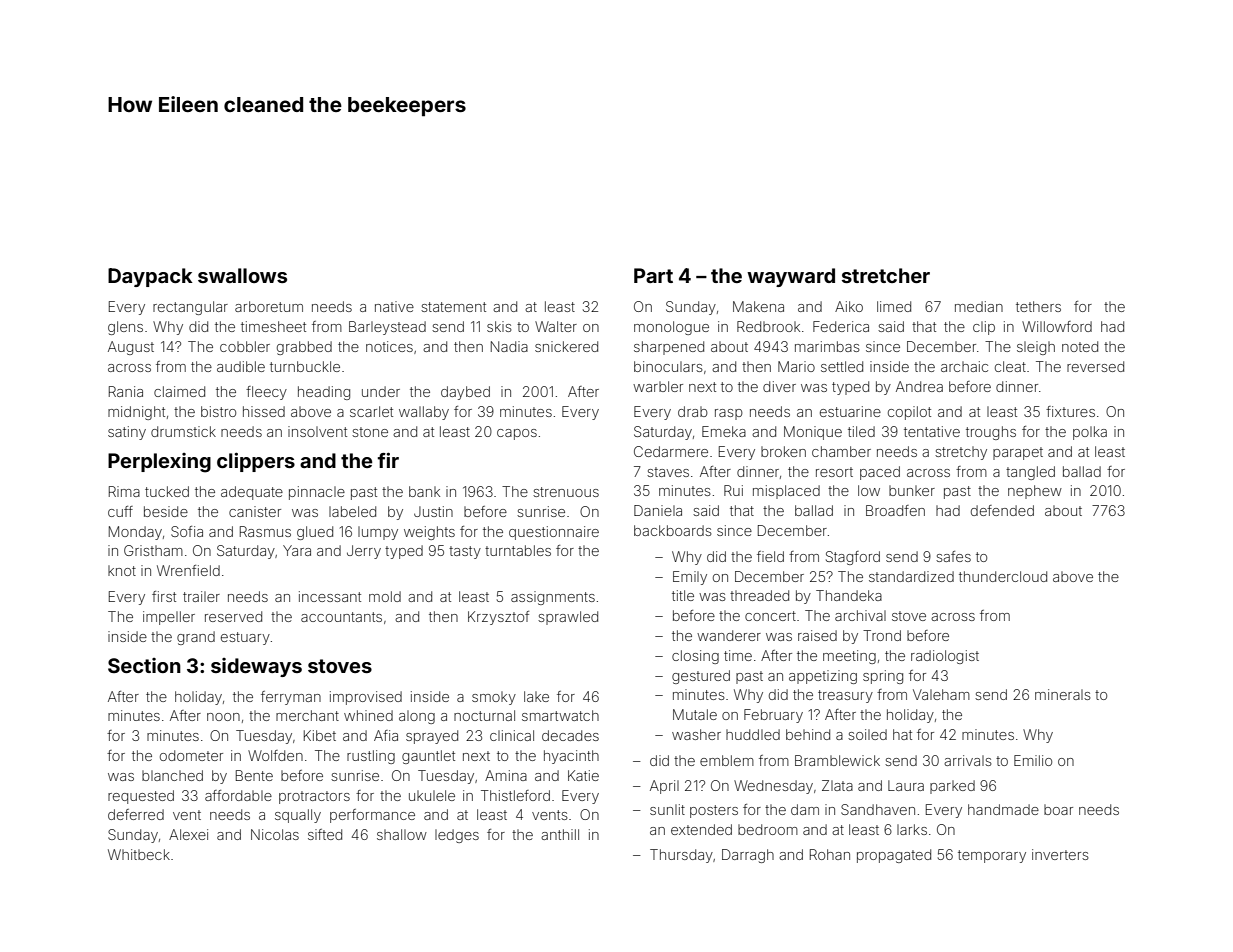 The width and height of the document is (1233, 952). I want to click on Part, so click(653, 275).
